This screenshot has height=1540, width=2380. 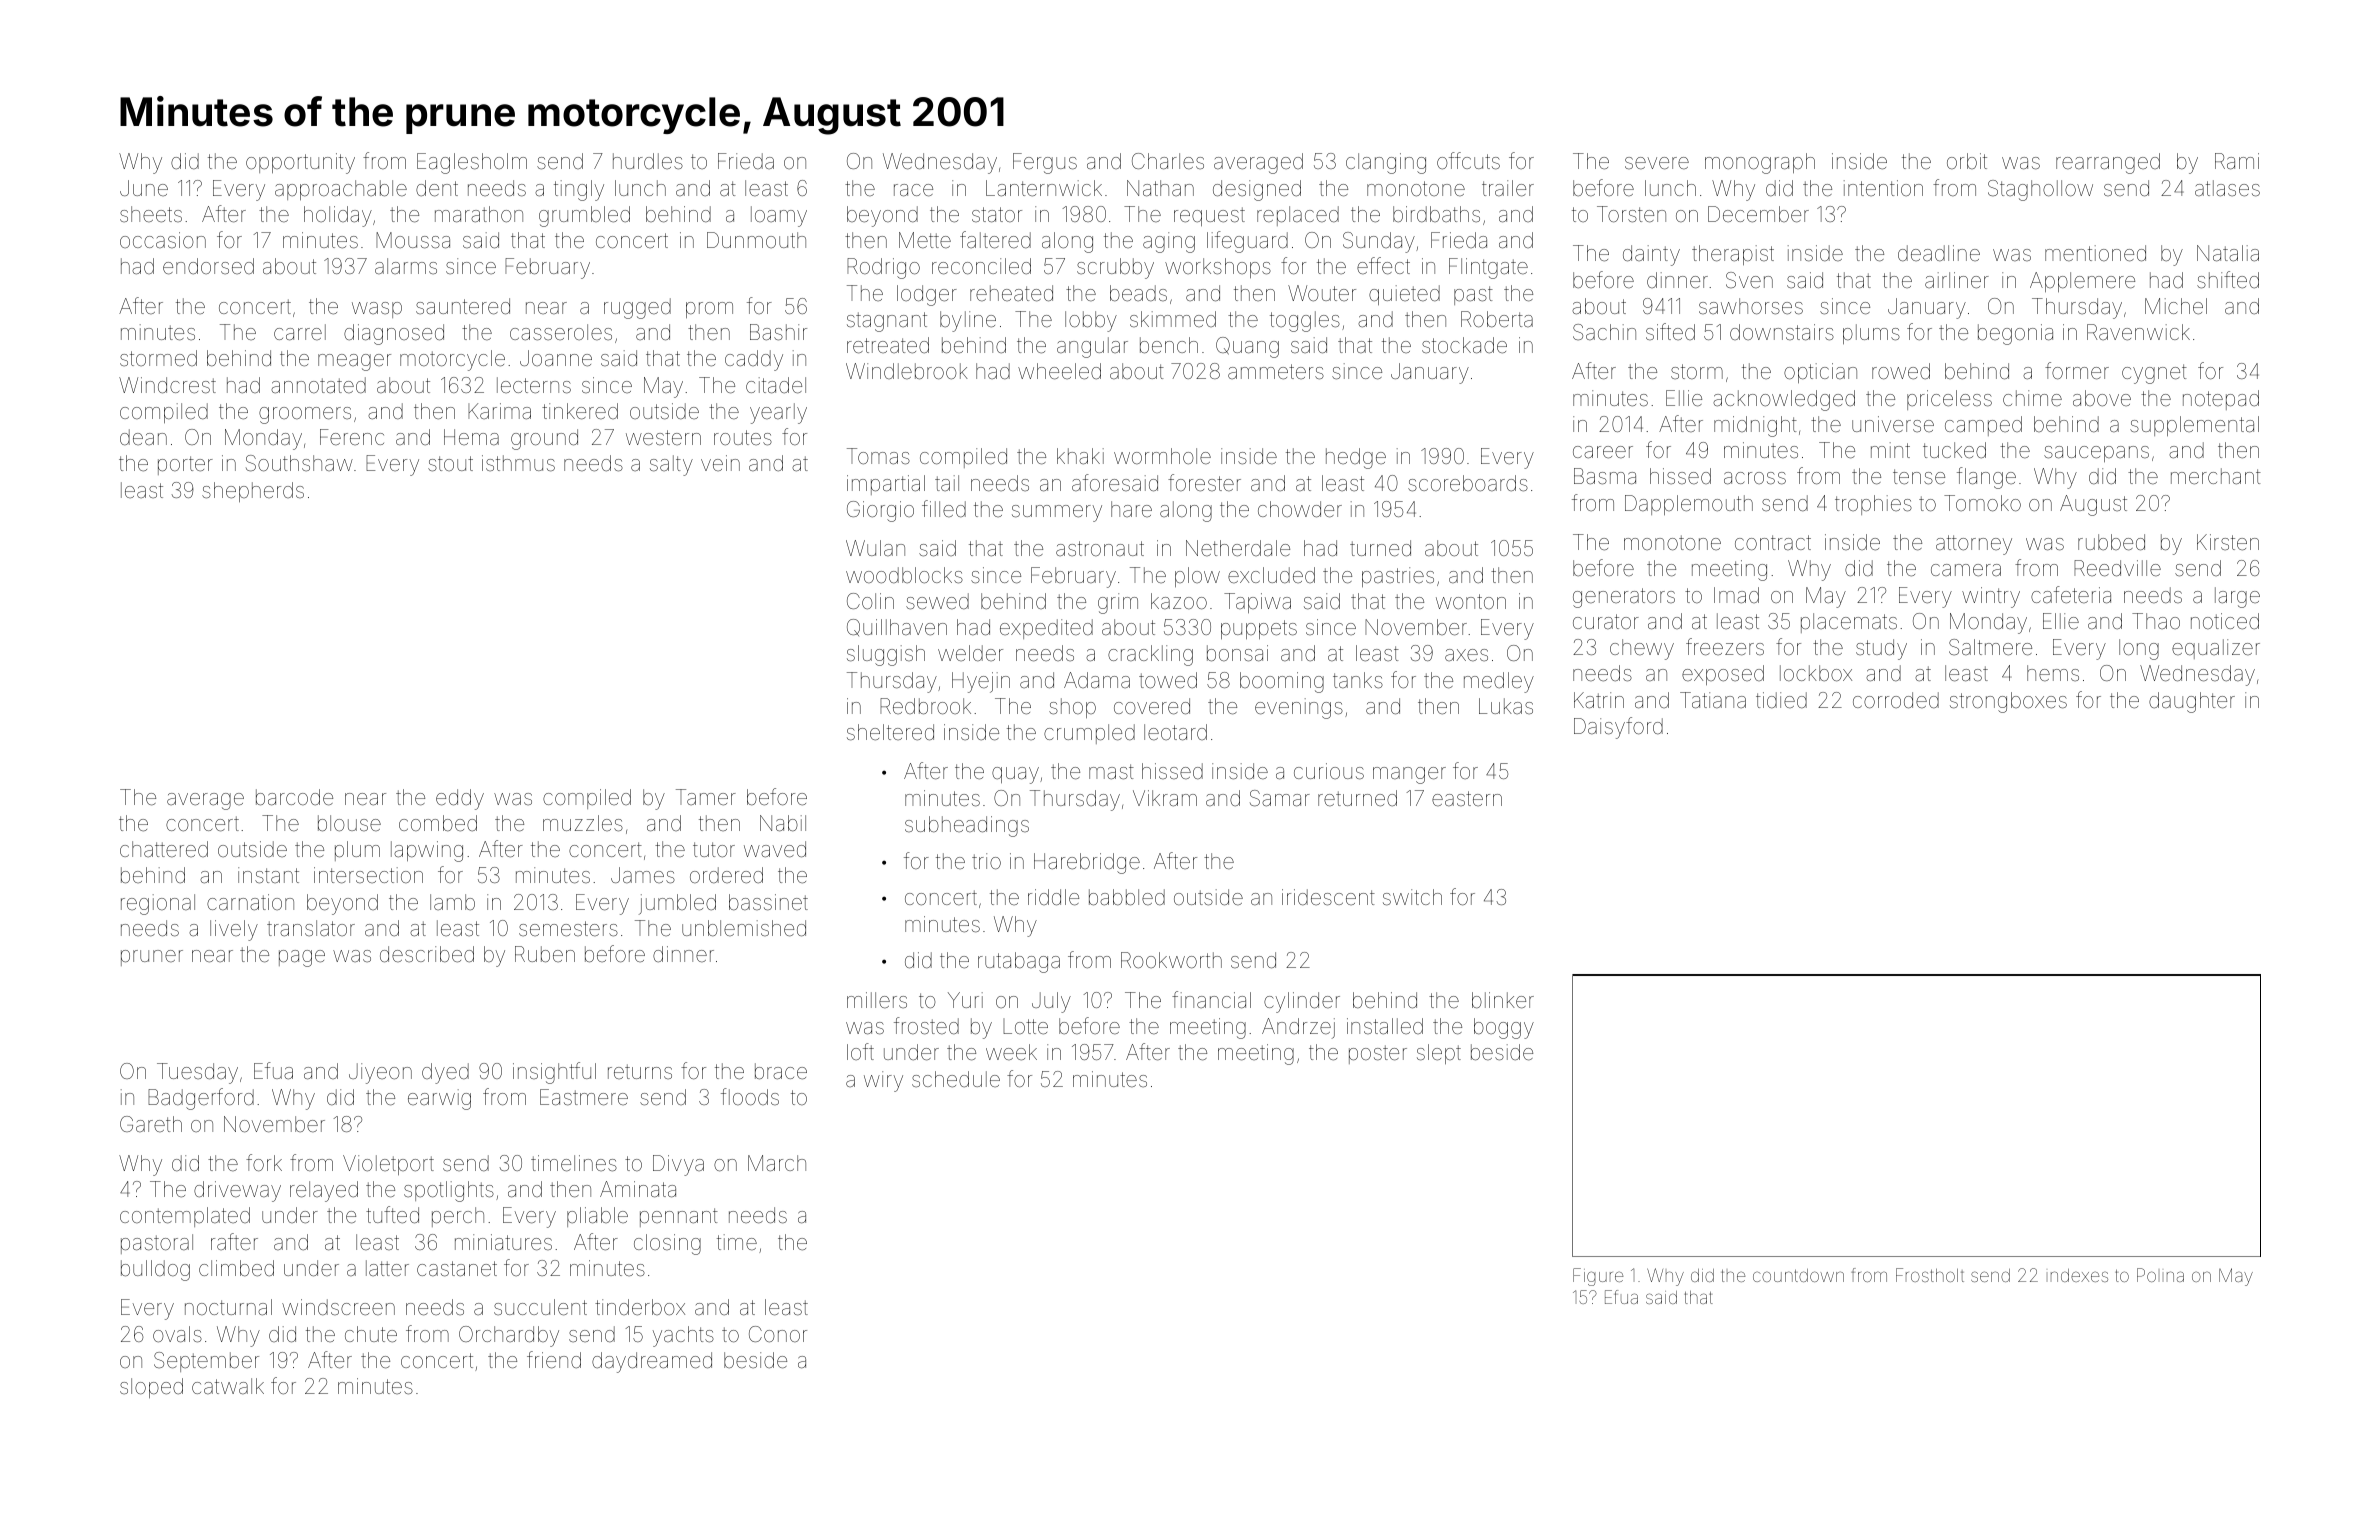 What do you see at coordinates (2160, 1275) in the screenshot?
I see `Polina` at bounding box center [2160, 1275].
